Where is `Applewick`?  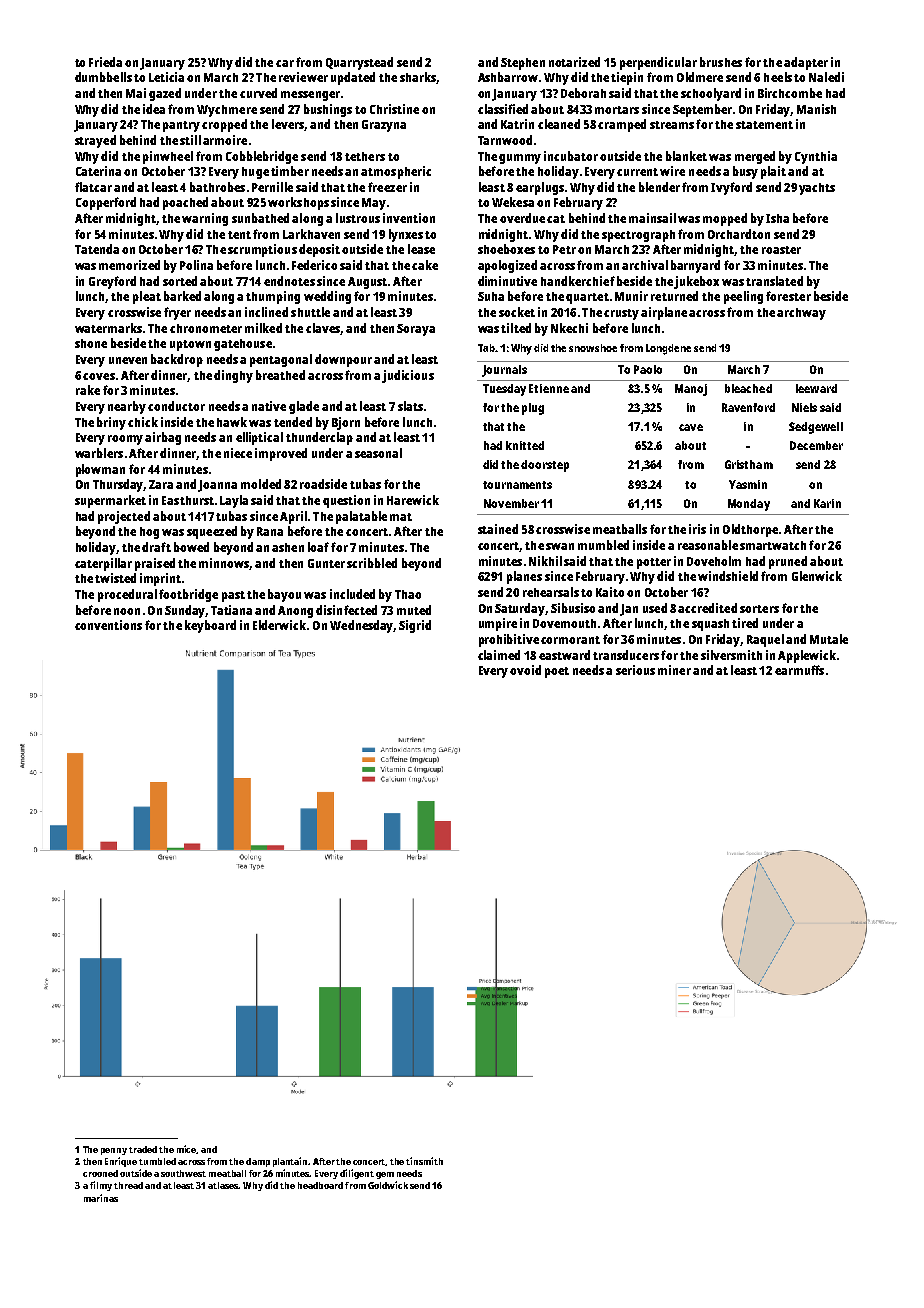 Applewick is located at coordinates (807, 656).
